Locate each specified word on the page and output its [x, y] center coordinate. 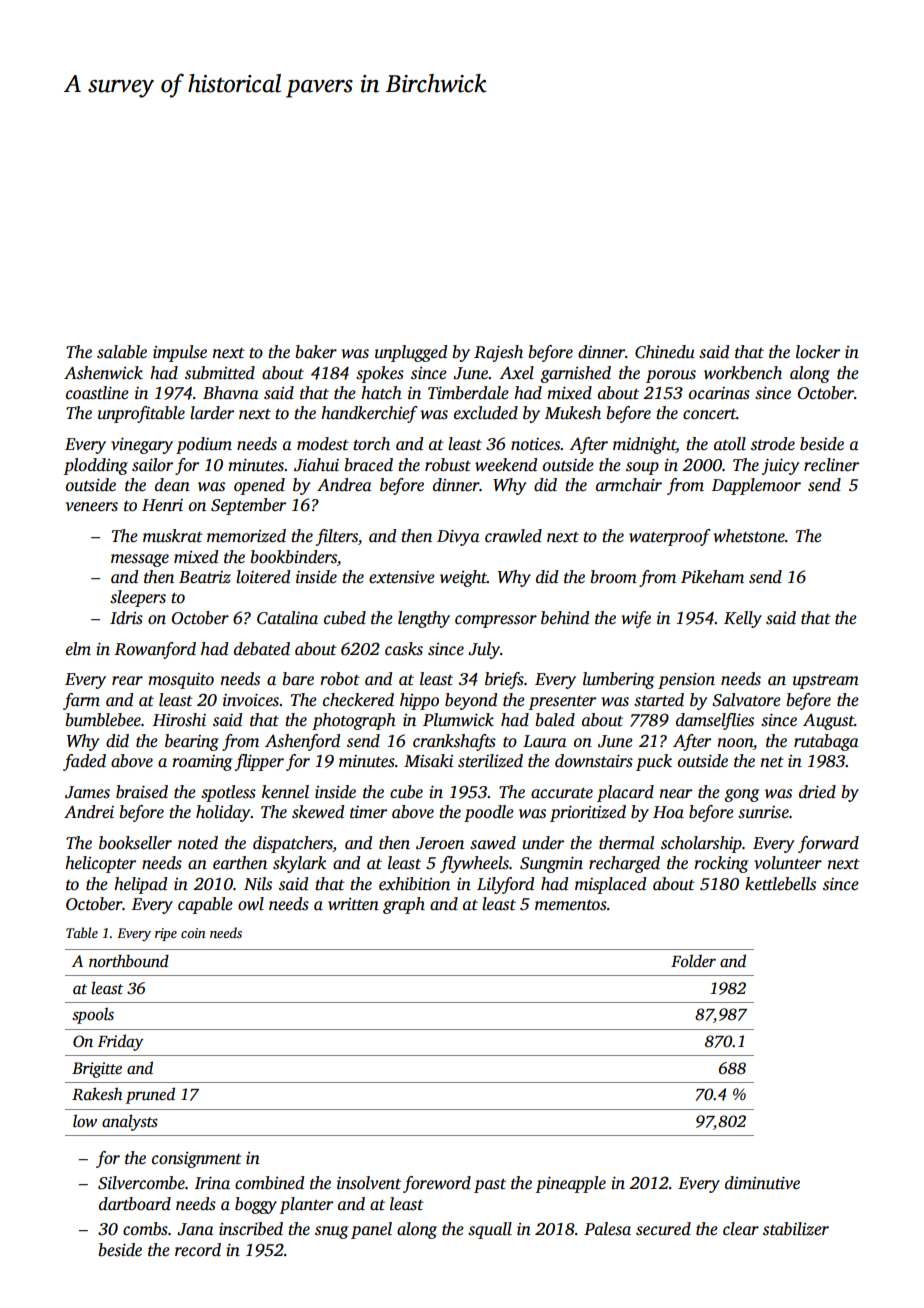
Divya [458, 538]
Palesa [607, 1229]
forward [828, 844]
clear [741, 1229]
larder [212, 413]
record [198, 1250]
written [353, 904]
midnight [644, 445]
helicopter [100, 864]
